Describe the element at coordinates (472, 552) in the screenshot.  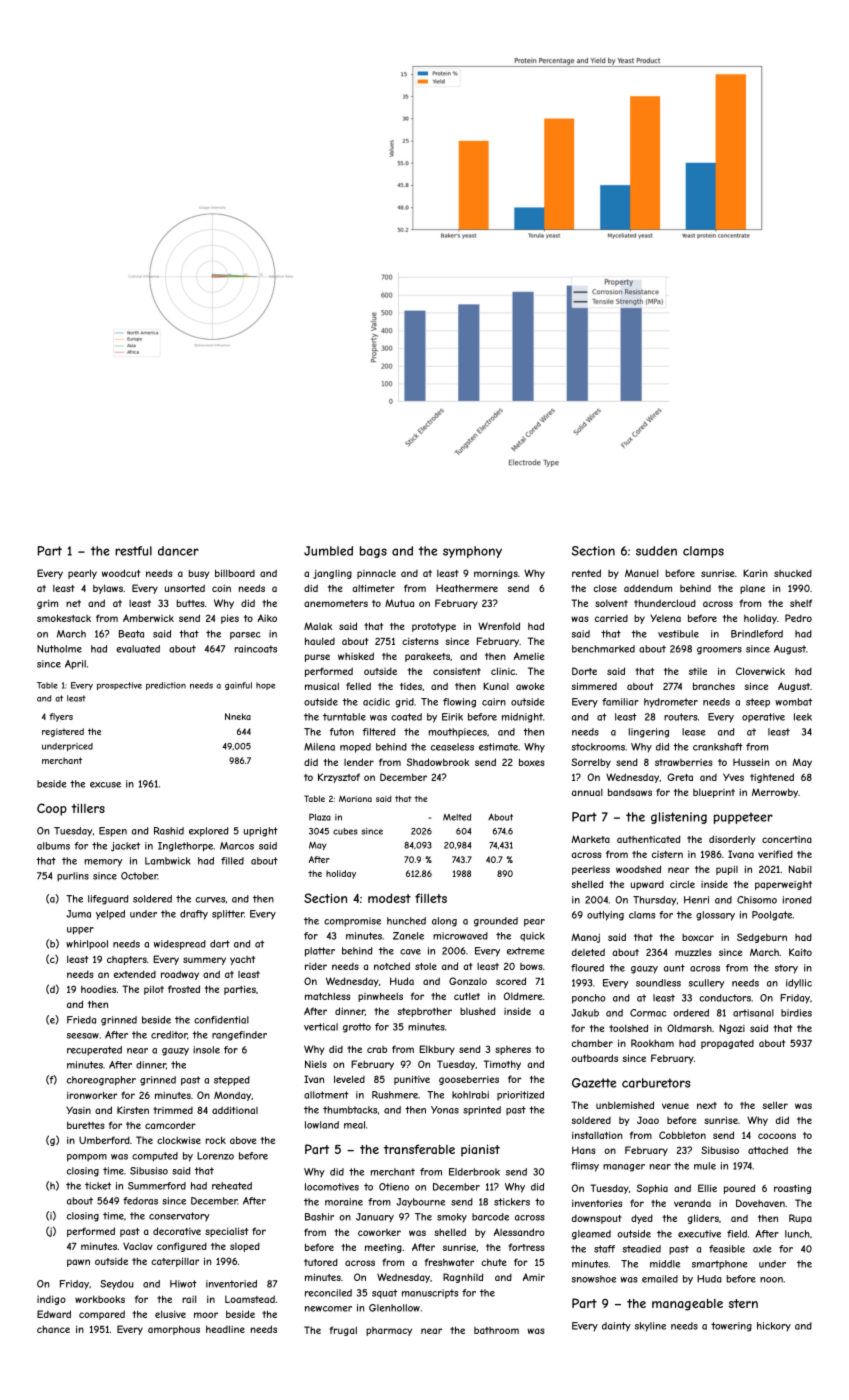
I see `symphony` at that location.
